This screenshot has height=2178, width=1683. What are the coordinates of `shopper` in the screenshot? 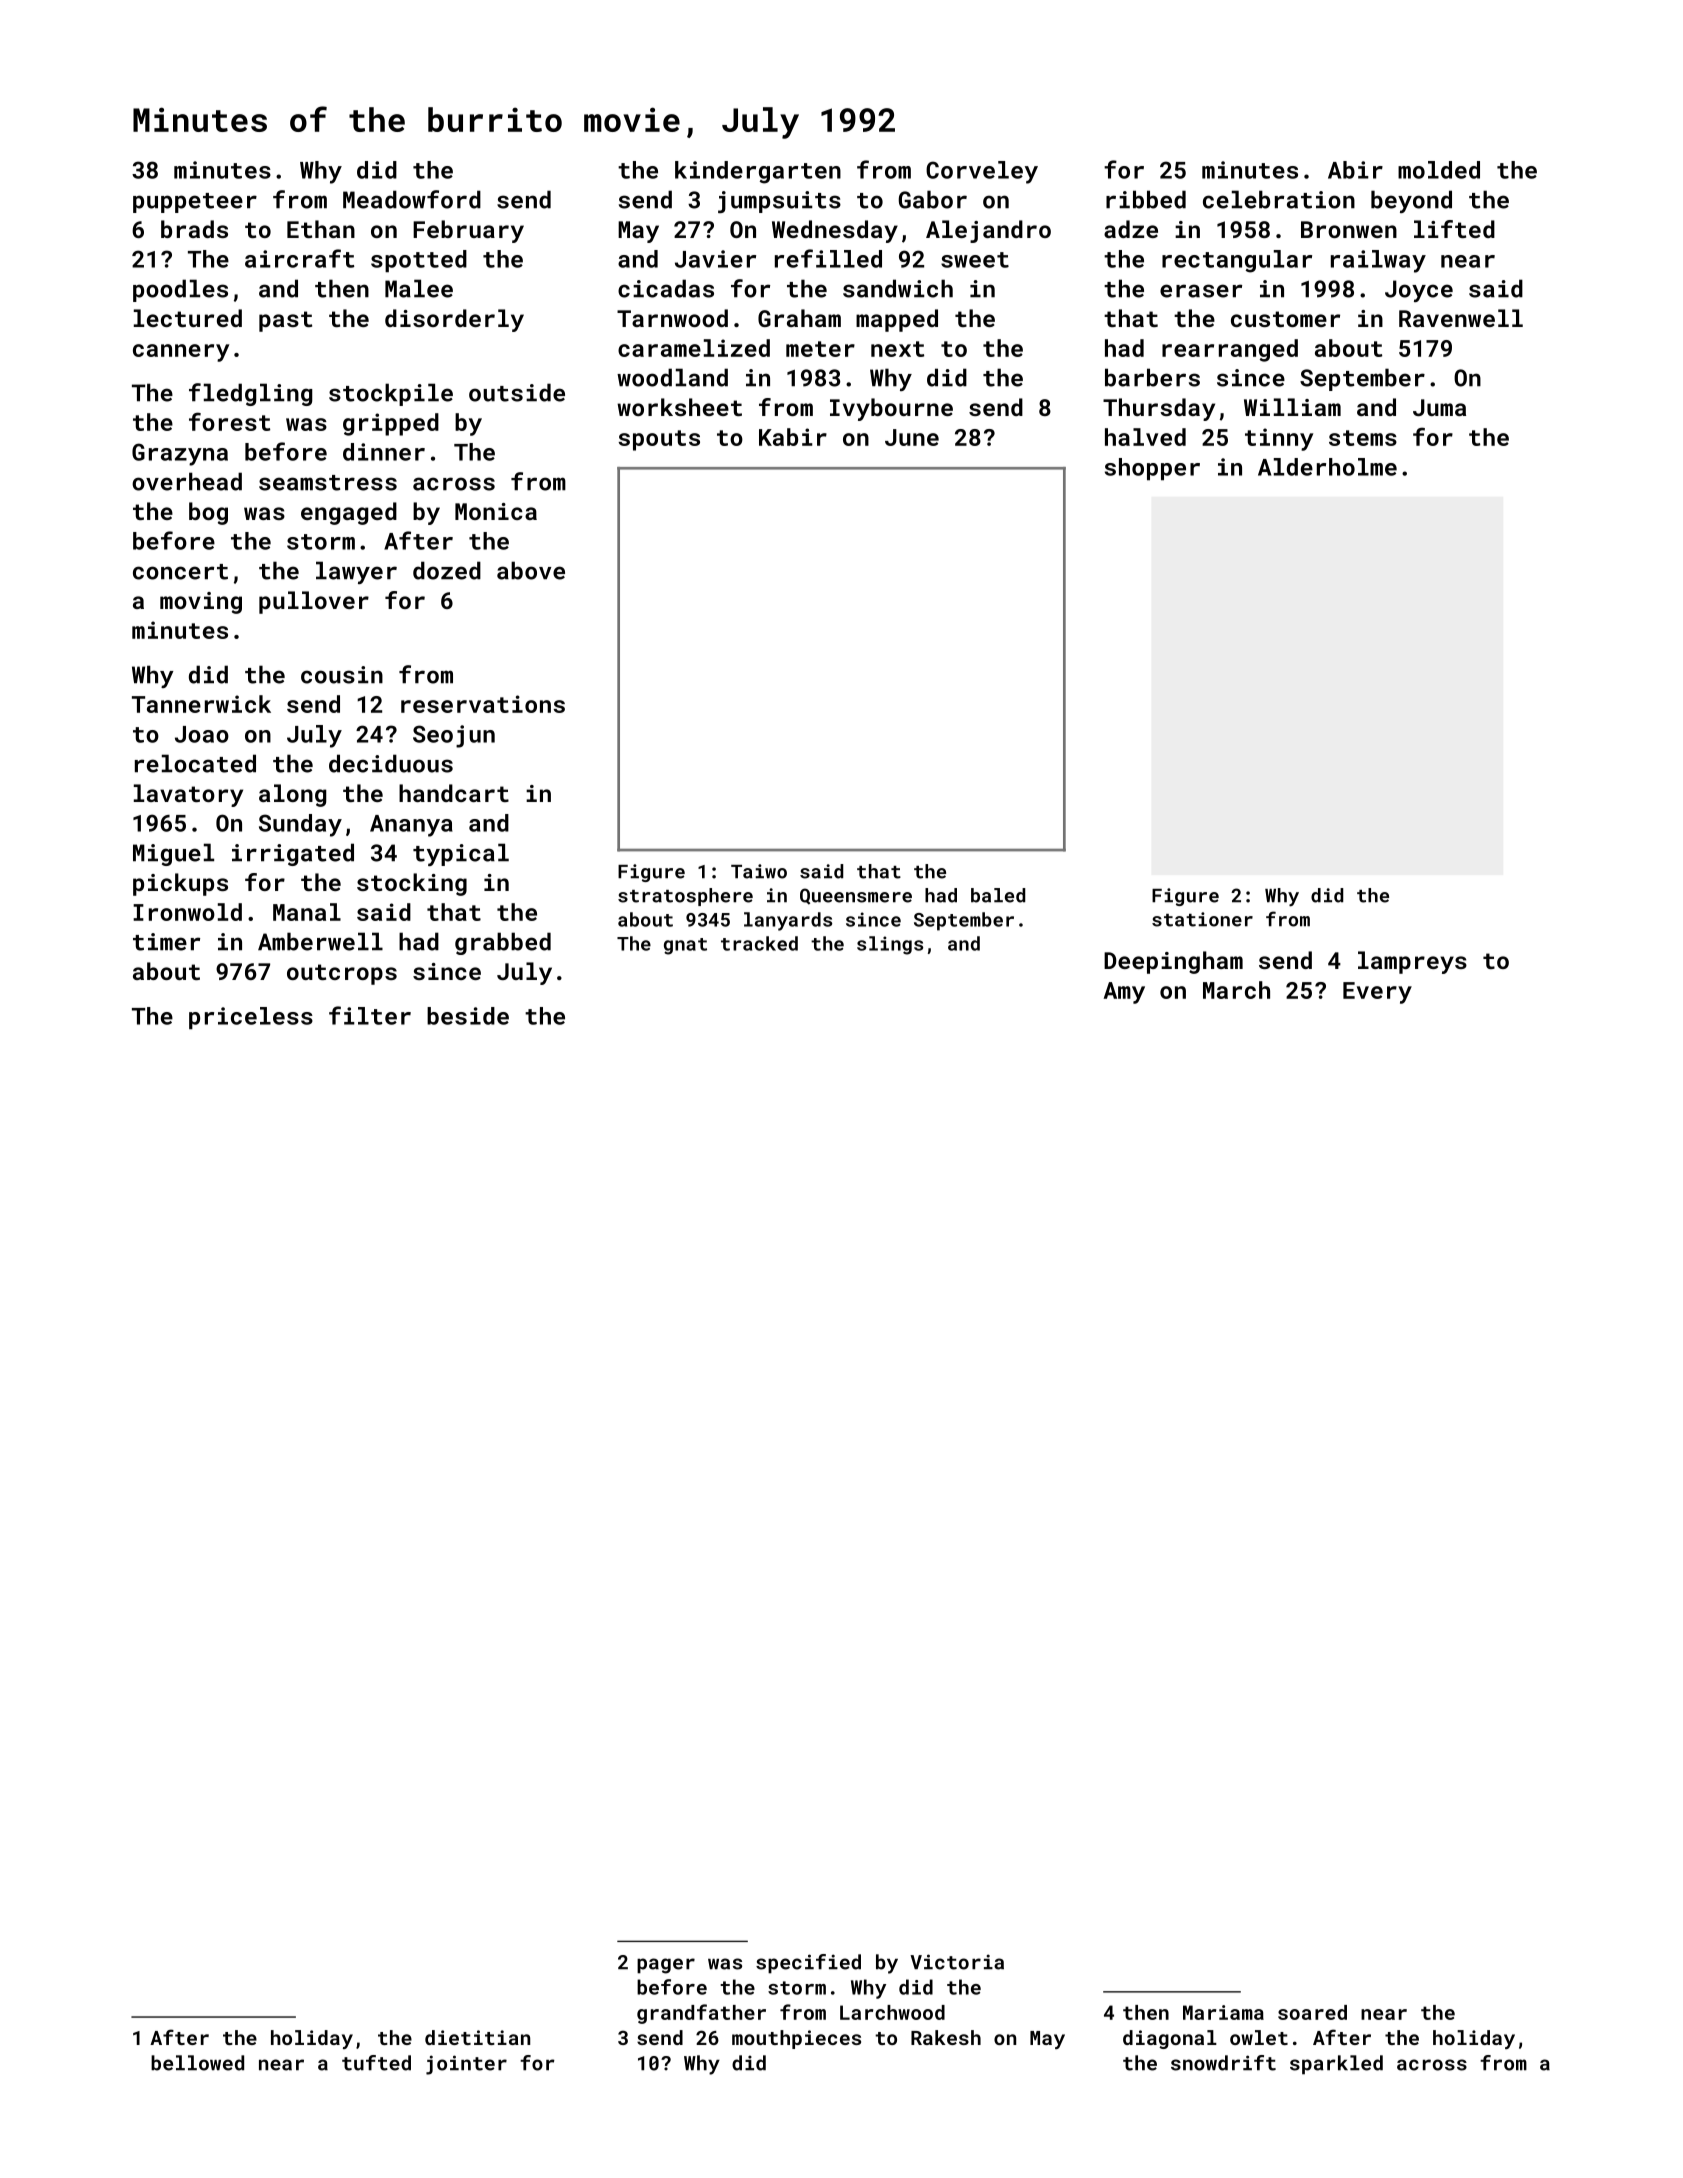 It's located at (1152, 469).
